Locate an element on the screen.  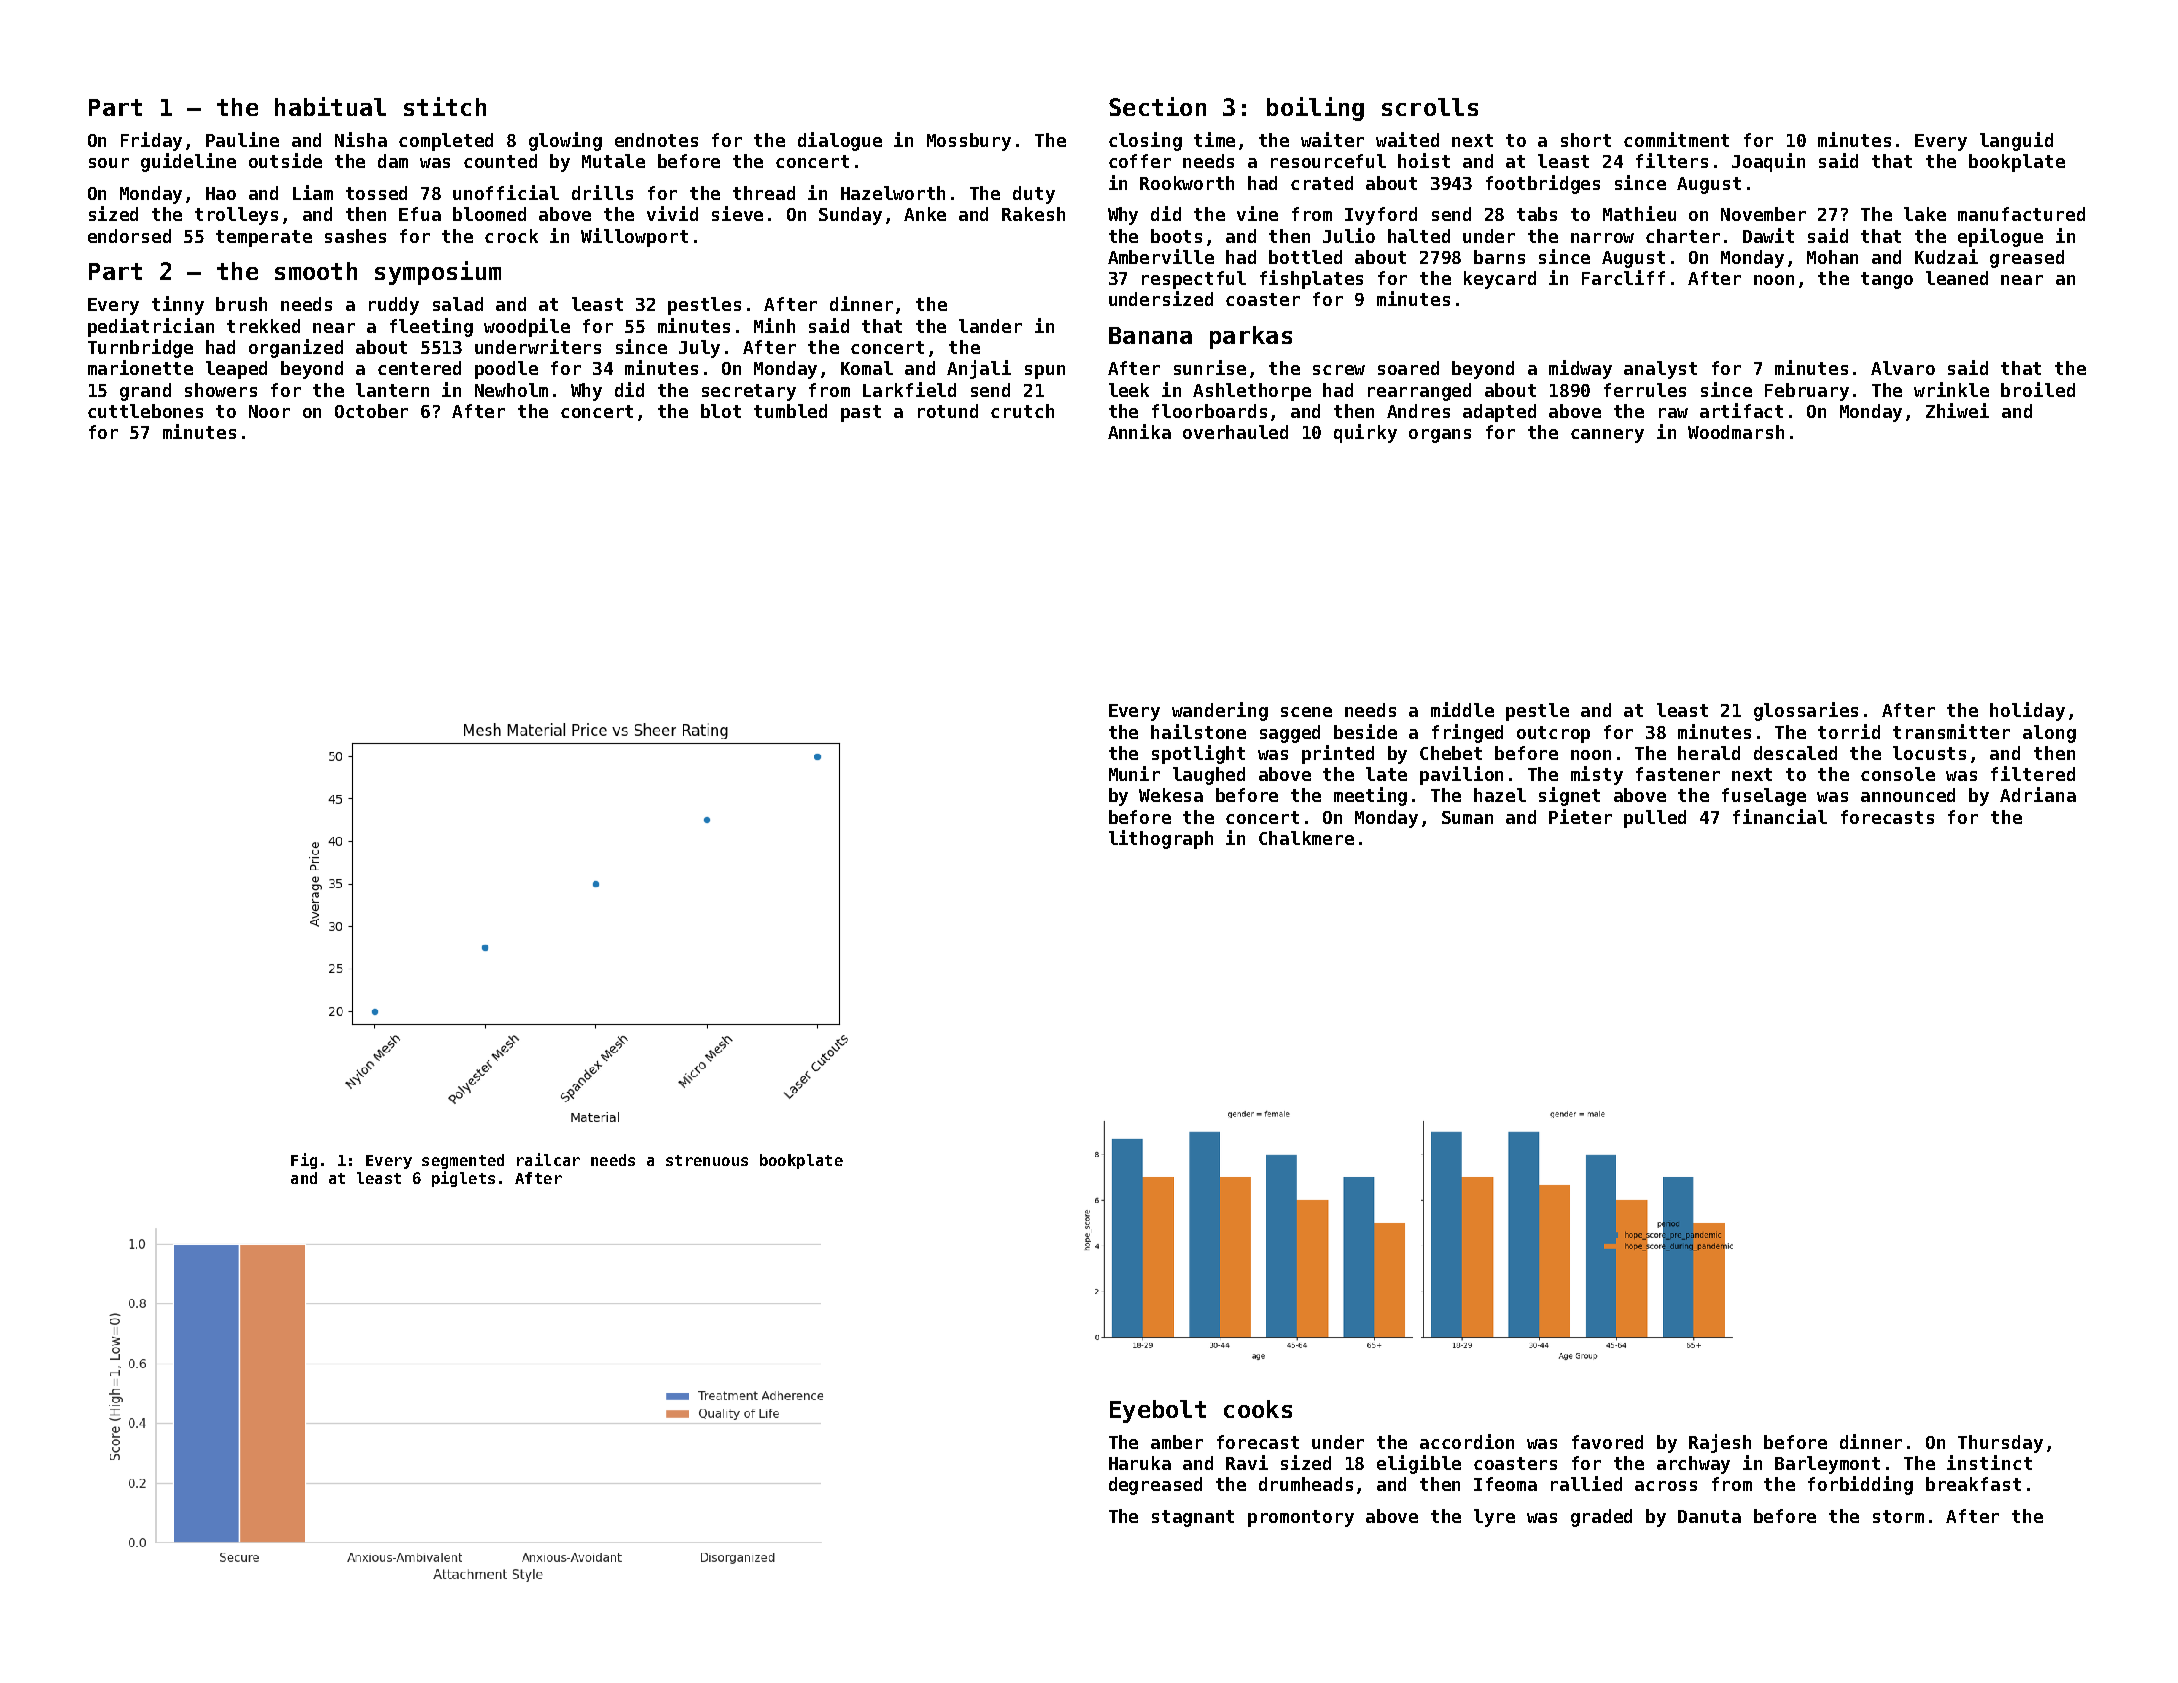
Newholm is located at coordinates (511, 390).
